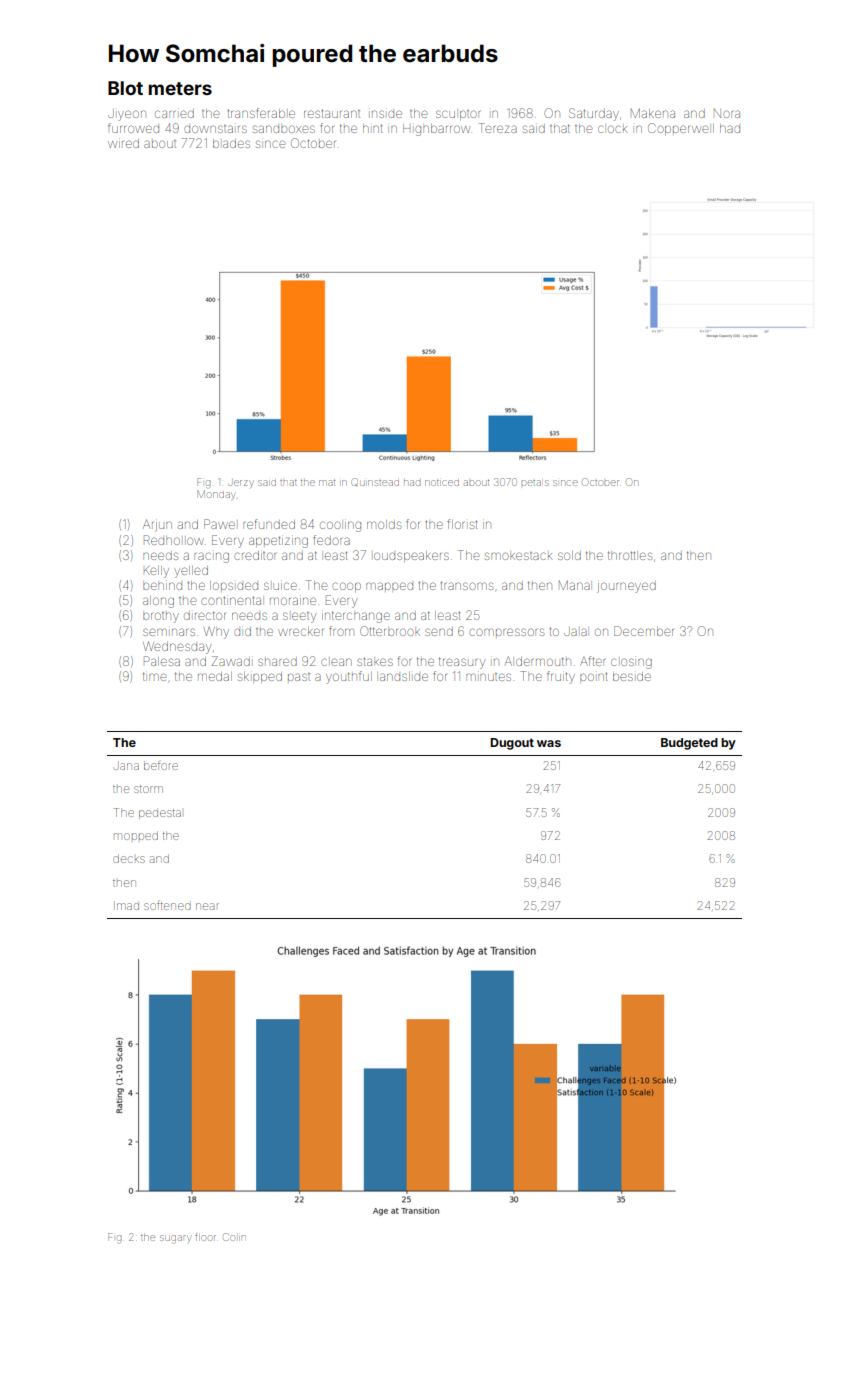 The height and width of the screenshot is (1400, 849). What do you see at coordinates (632, 676) in the screenshot?
I see `beside` at bounding box center [632, 676].
